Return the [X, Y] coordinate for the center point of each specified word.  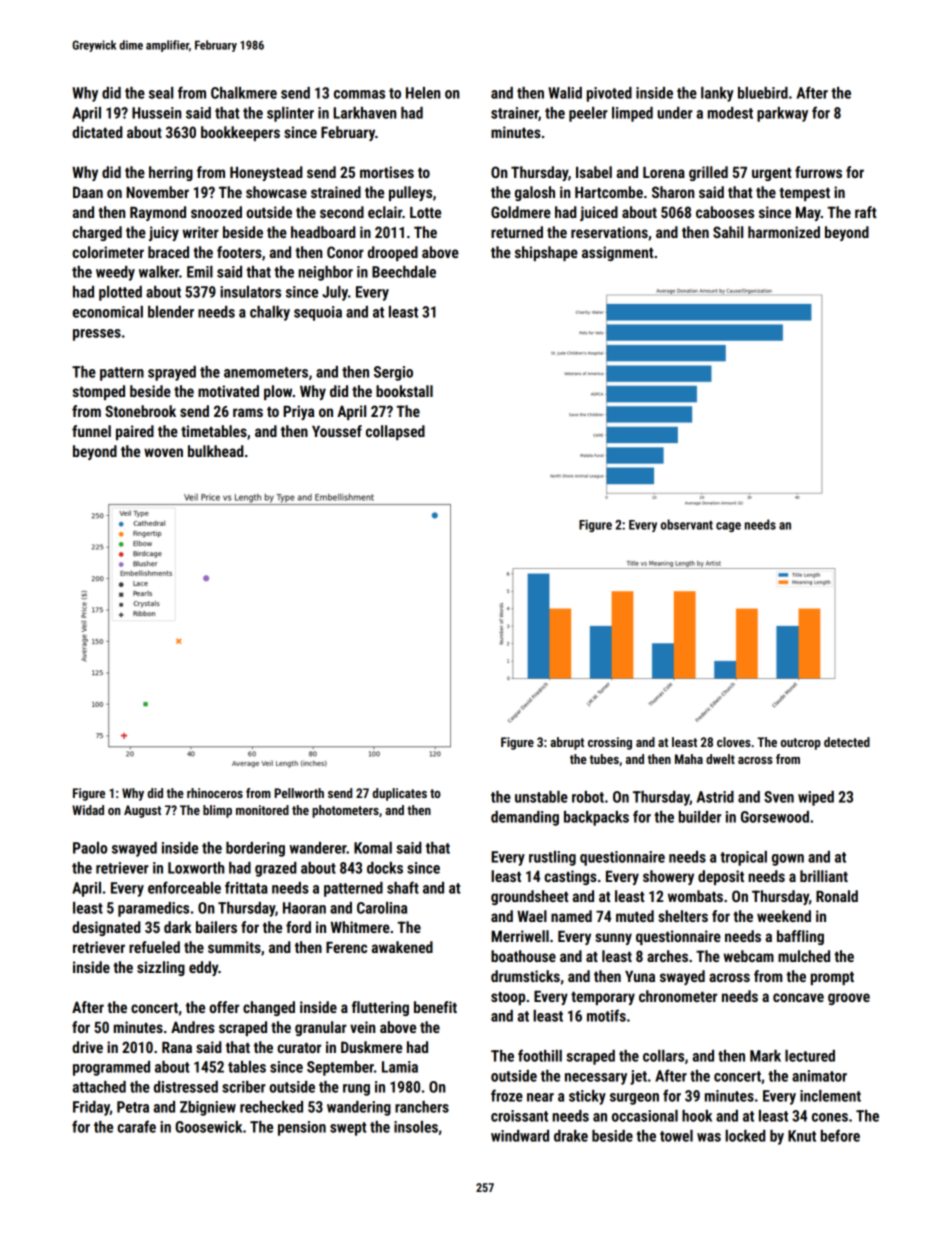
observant [687, 524]
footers [239, 252]
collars [663, 1056]
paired [135, 432]
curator [299, 1048]
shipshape [546, 253]
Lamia [400, 1067]
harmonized [784, 232]
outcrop [801, 744]
